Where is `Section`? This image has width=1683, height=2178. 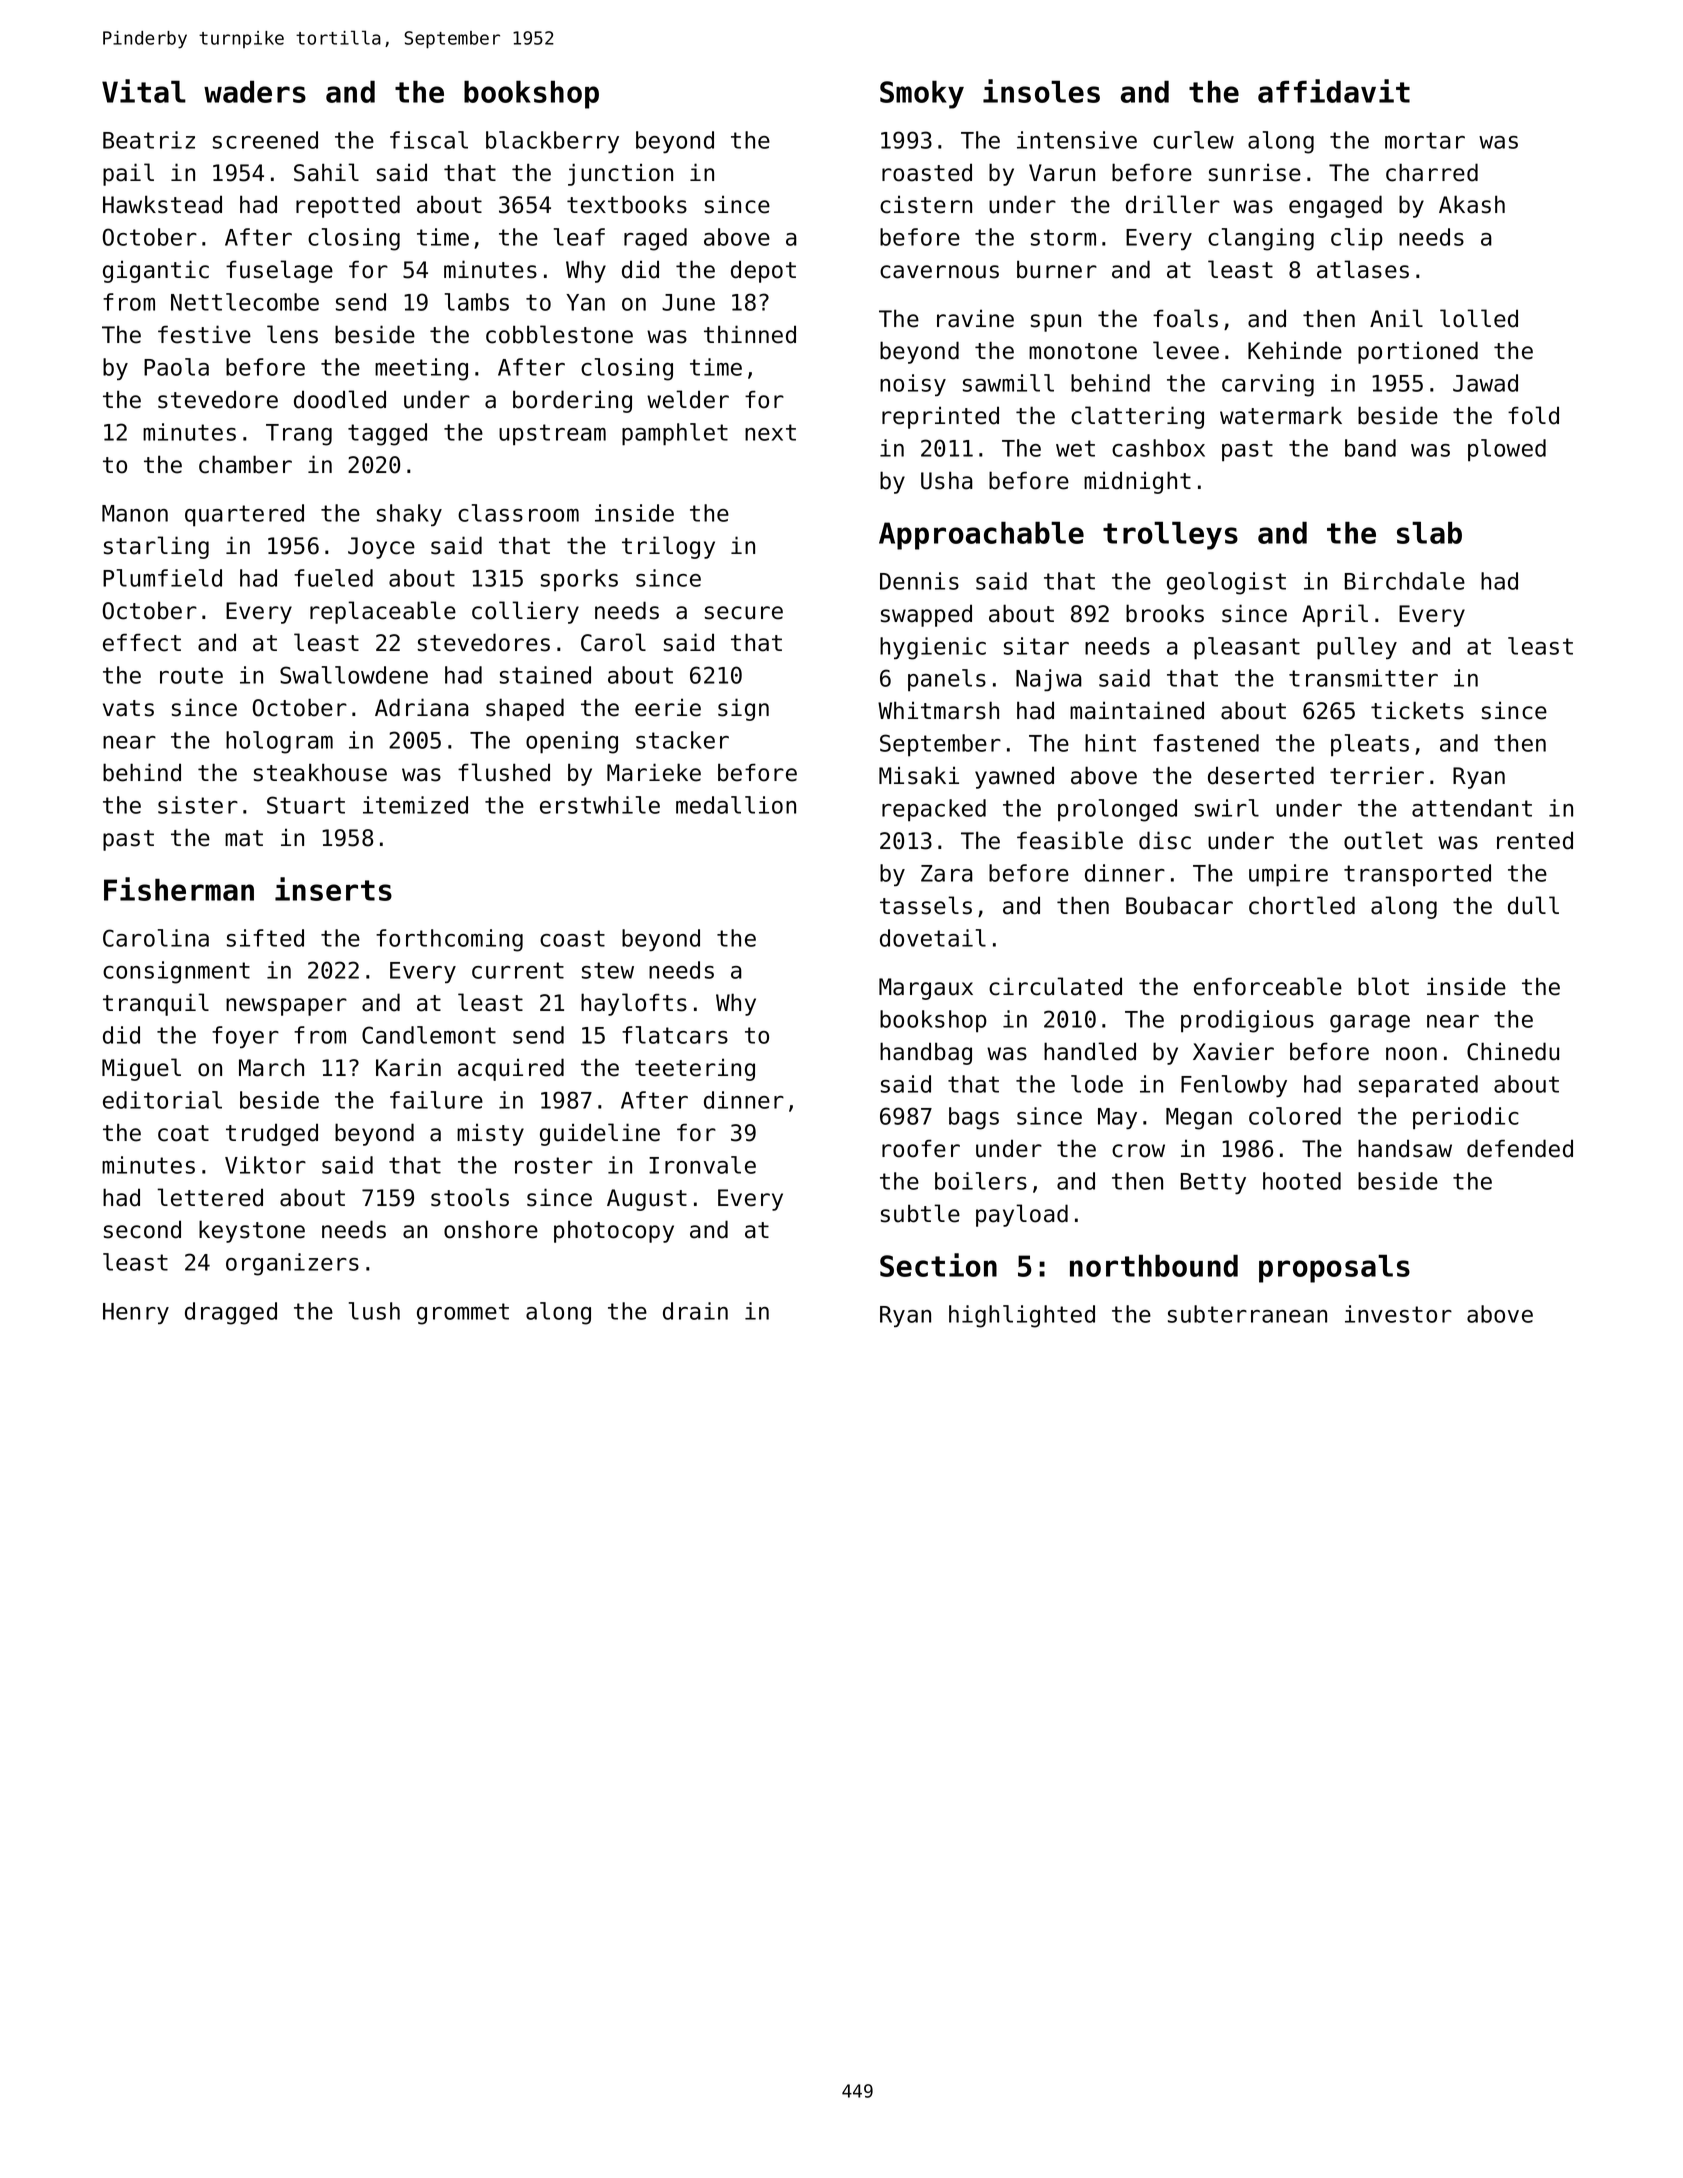
Section is located at coordinates (938, 1265).
